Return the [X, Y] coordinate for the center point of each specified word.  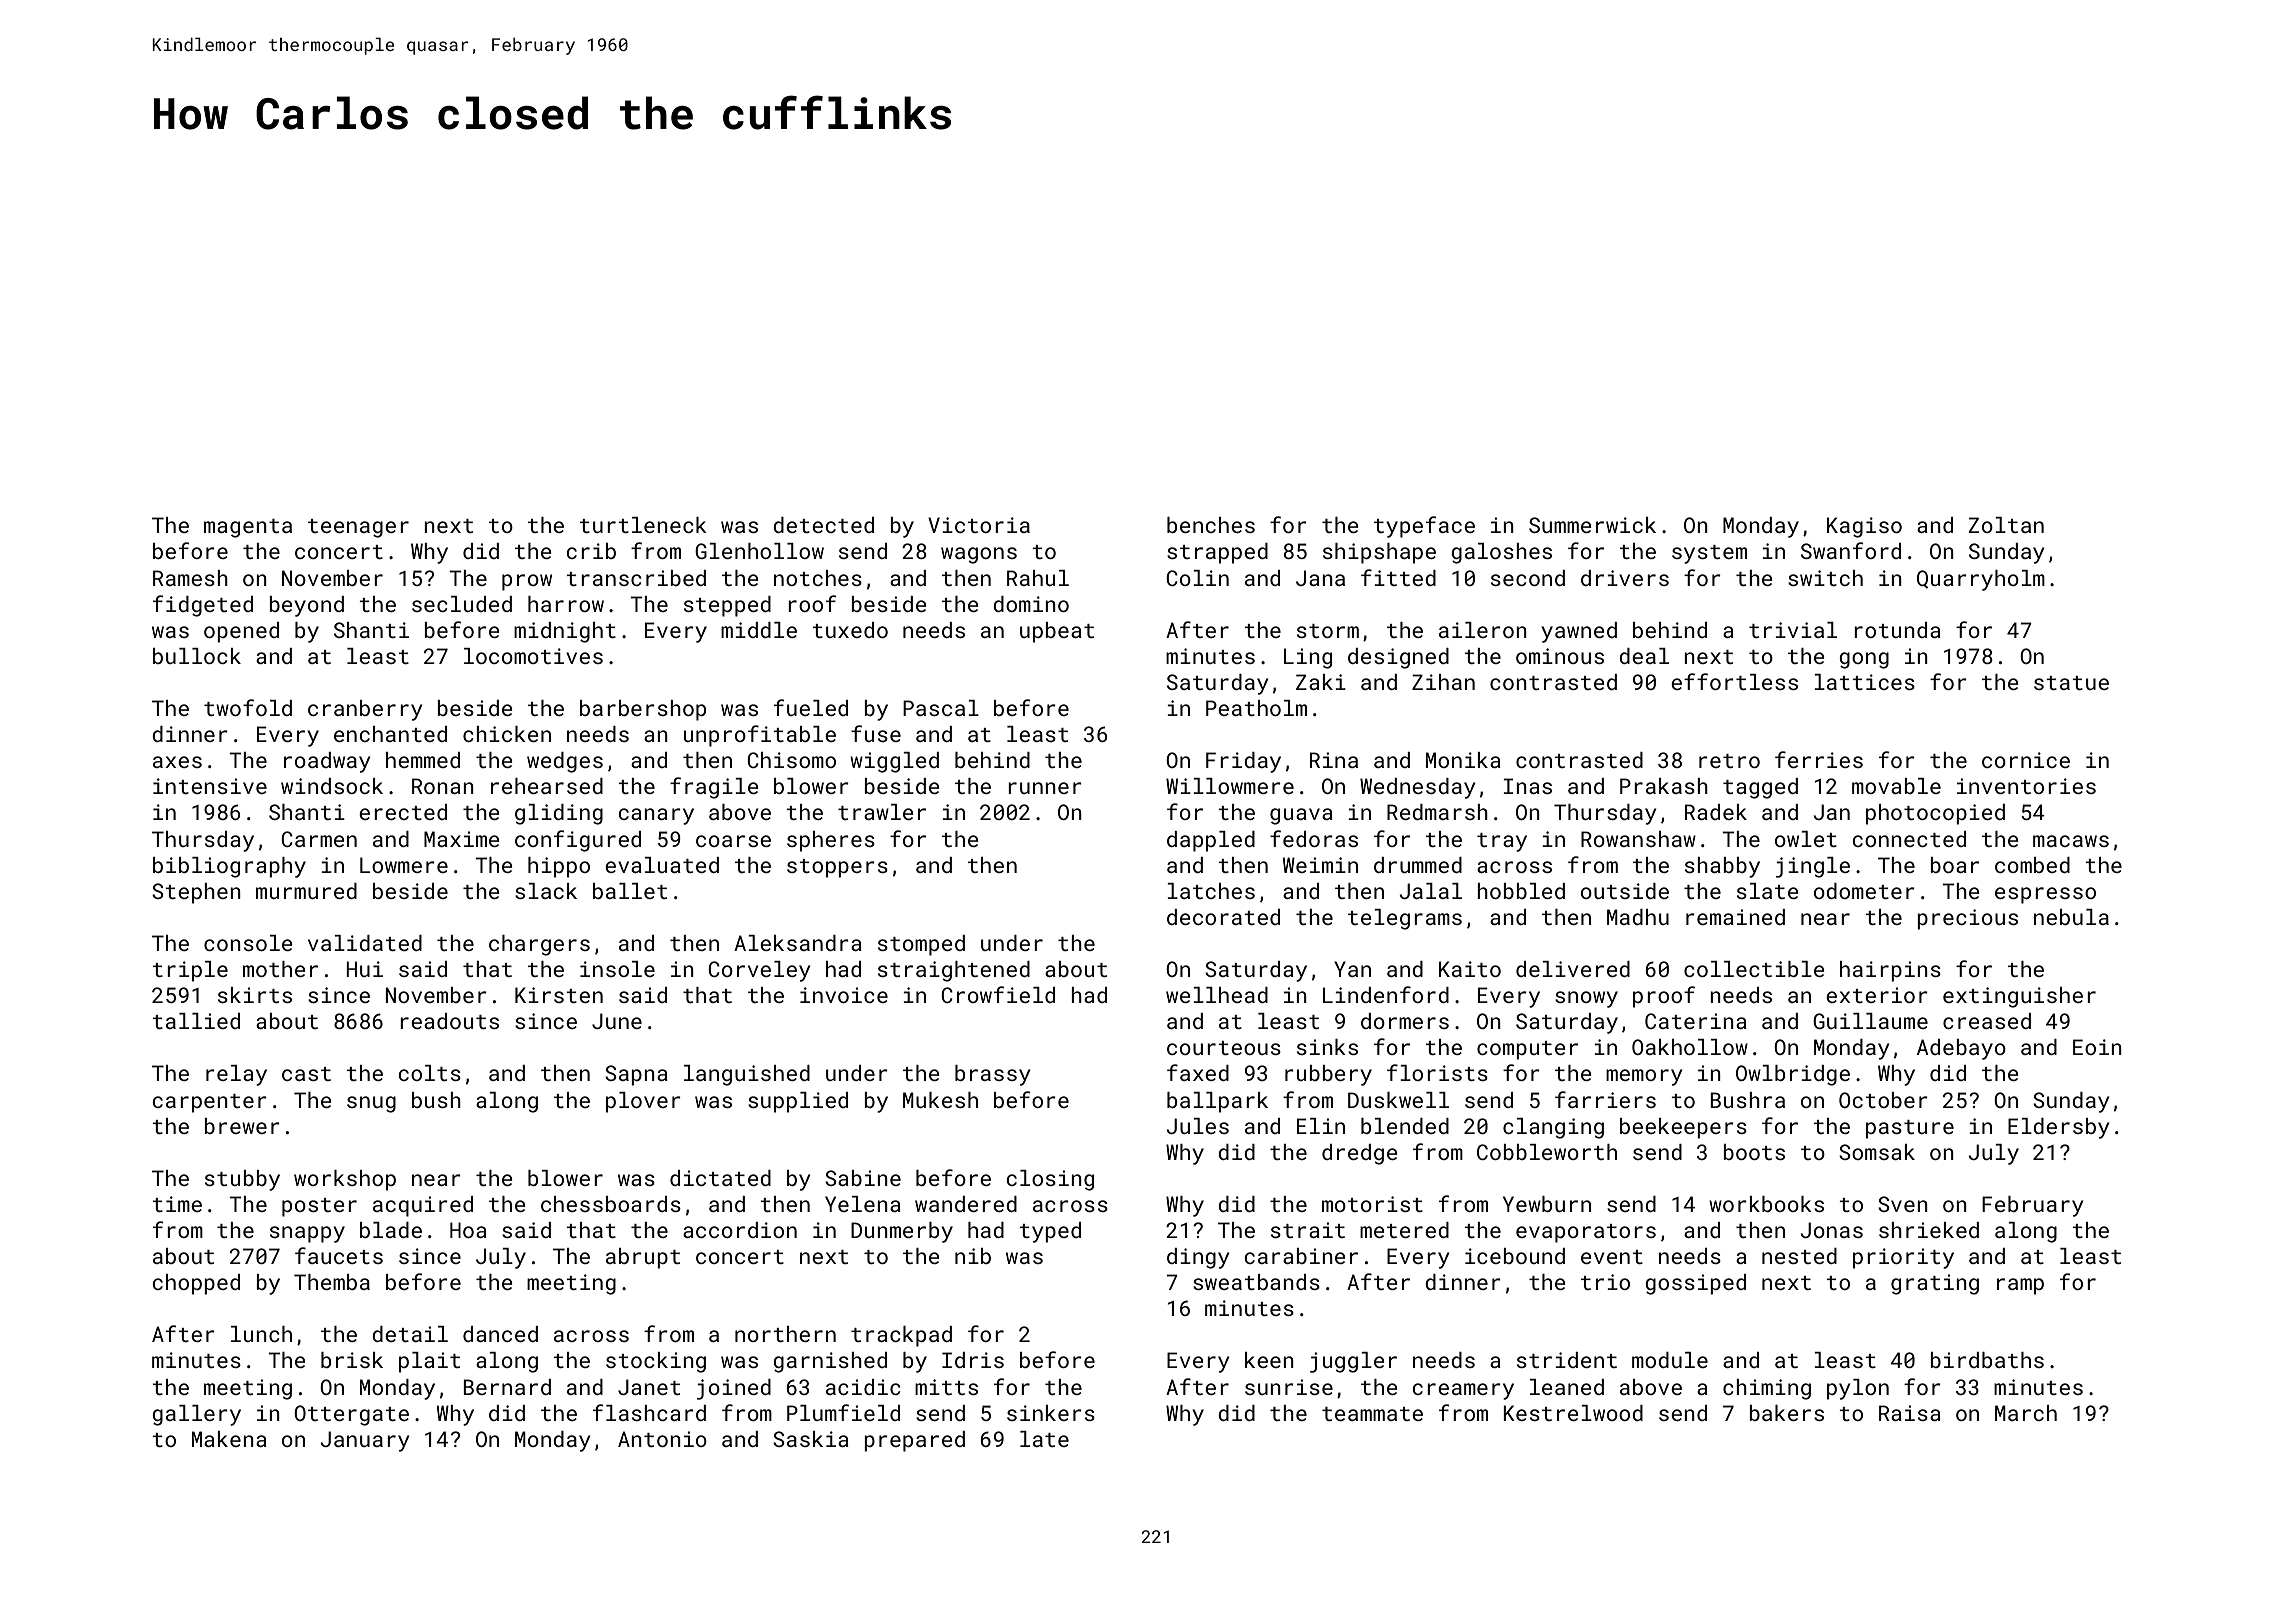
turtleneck [643, 525]
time [177, 1204]
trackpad [901, 1336]
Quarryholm [1981, 580]
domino [1031, 604]
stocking [656, 1362]
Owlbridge [1793, 1075]
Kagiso [1864, 527]
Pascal [941, 708]
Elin [1321, 1126]
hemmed [423, 760]
